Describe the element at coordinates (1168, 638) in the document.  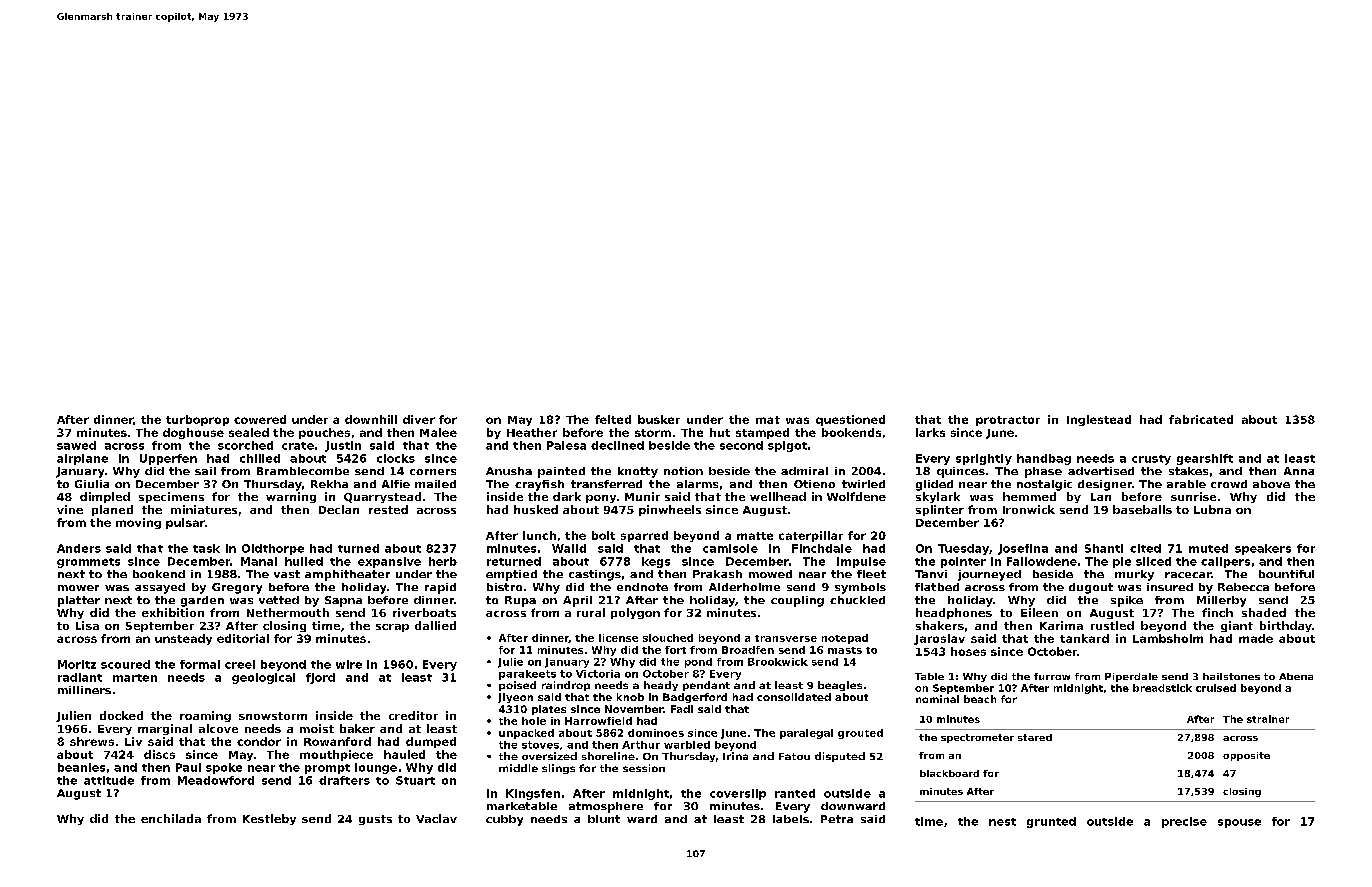
I see `Lambsholm` at that location.
